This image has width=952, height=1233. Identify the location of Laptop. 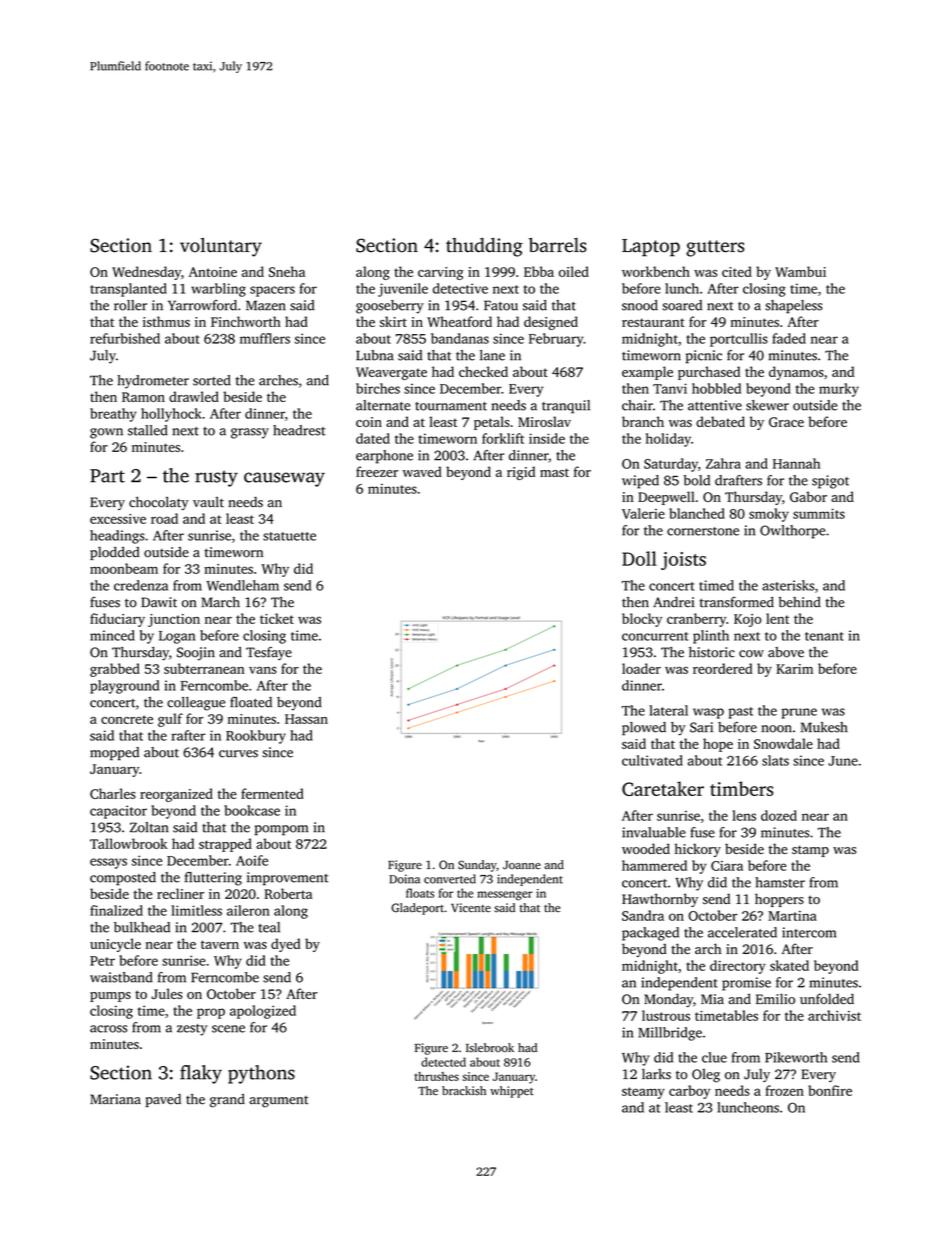
(651, 248).
